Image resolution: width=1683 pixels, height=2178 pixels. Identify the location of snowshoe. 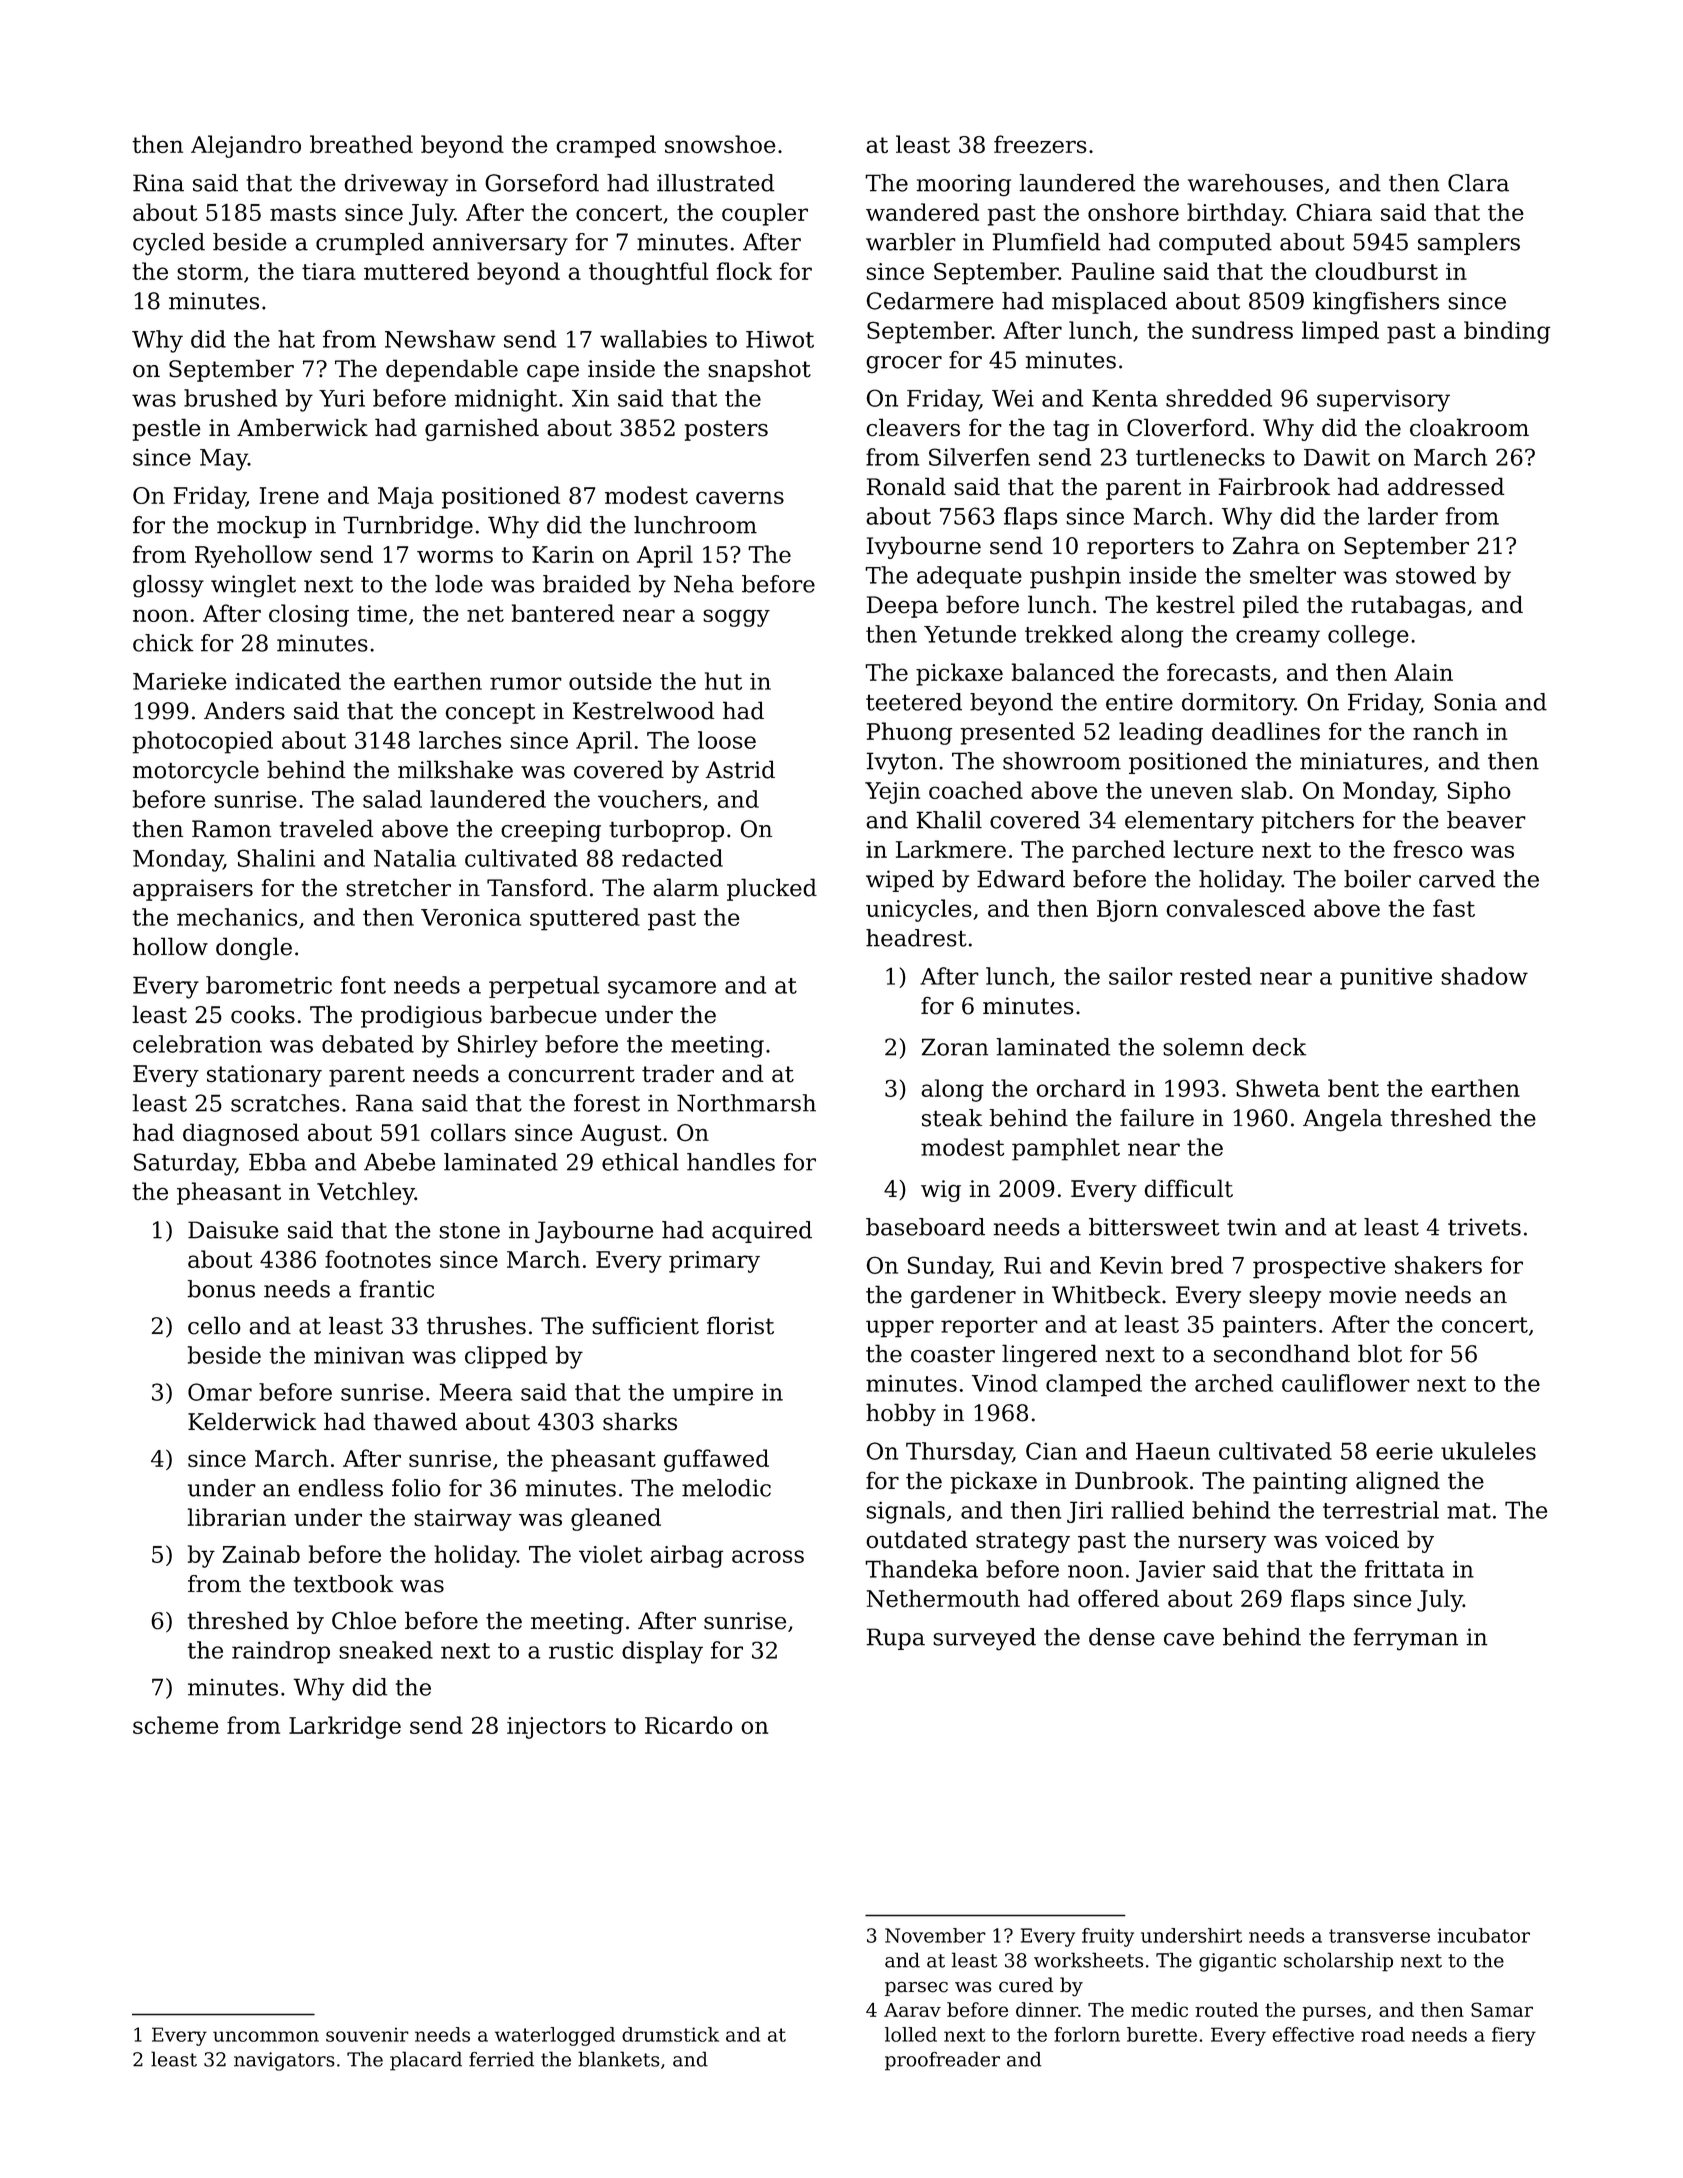
(720, 144).
